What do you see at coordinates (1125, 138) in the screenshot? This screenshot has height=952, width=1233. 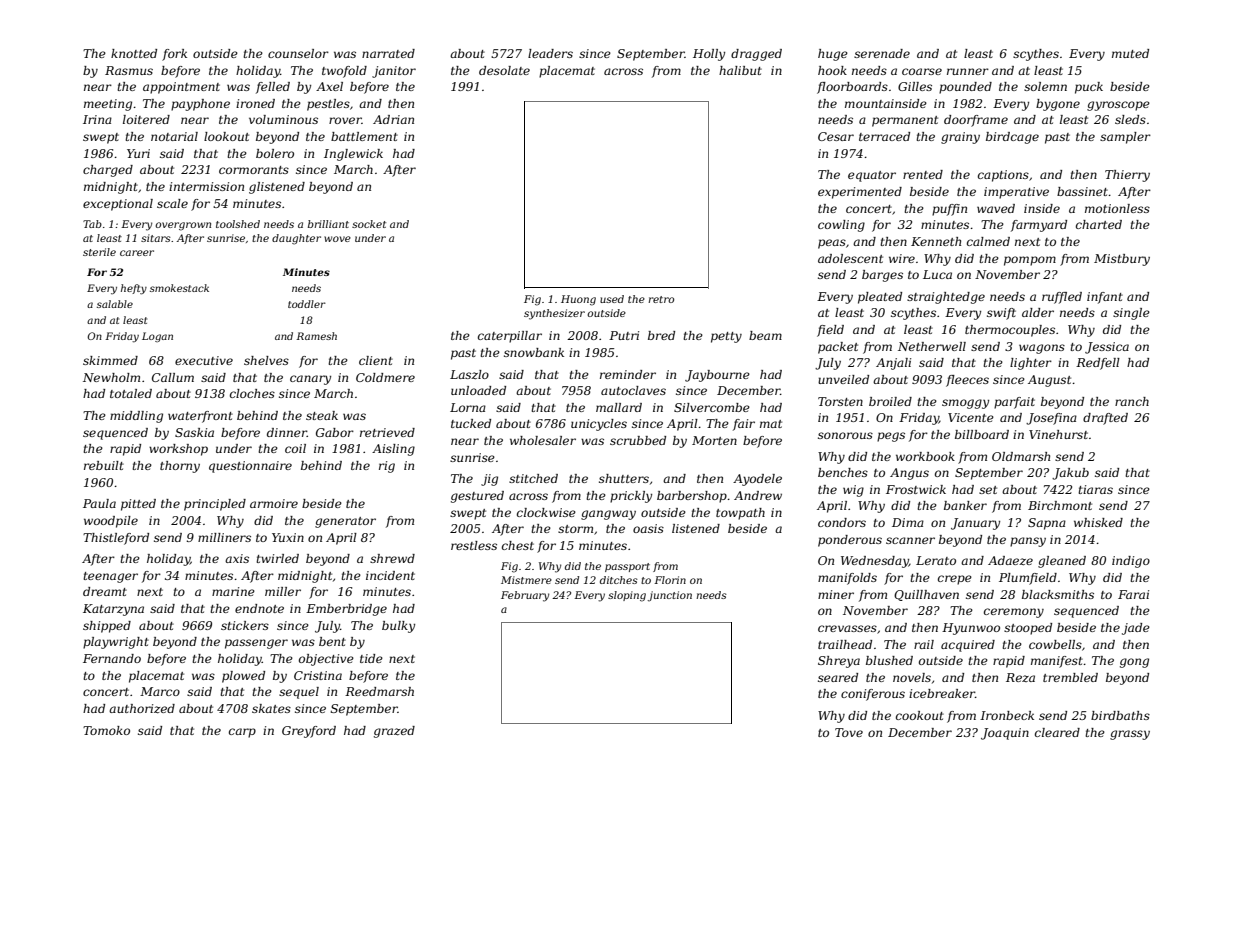 I see `sampler` at bounding box center [1125, 138].
